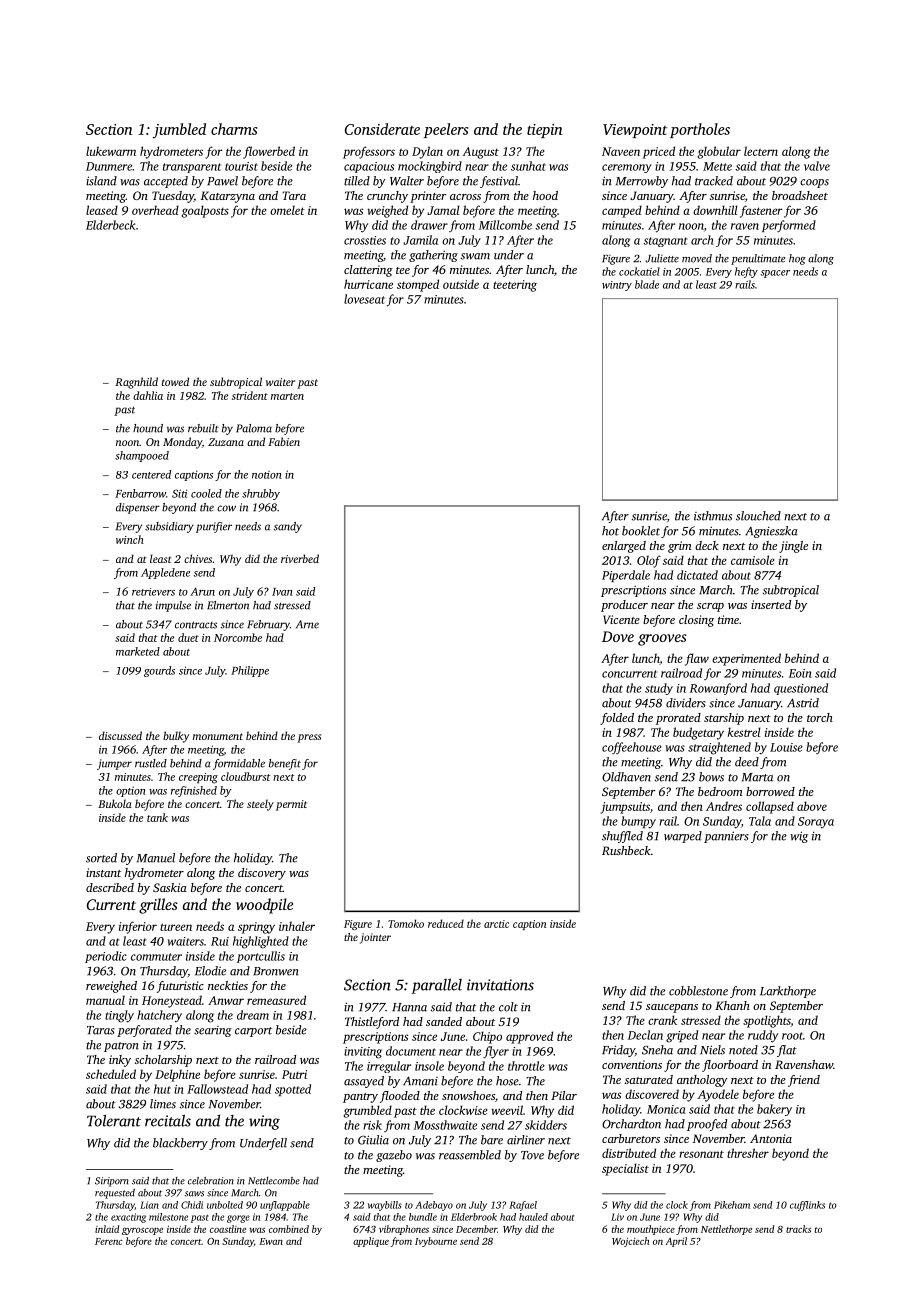  What do you see at coordinates (157, 817) in the screenshot?
I see `tank` at bounding box center [157, 817].
